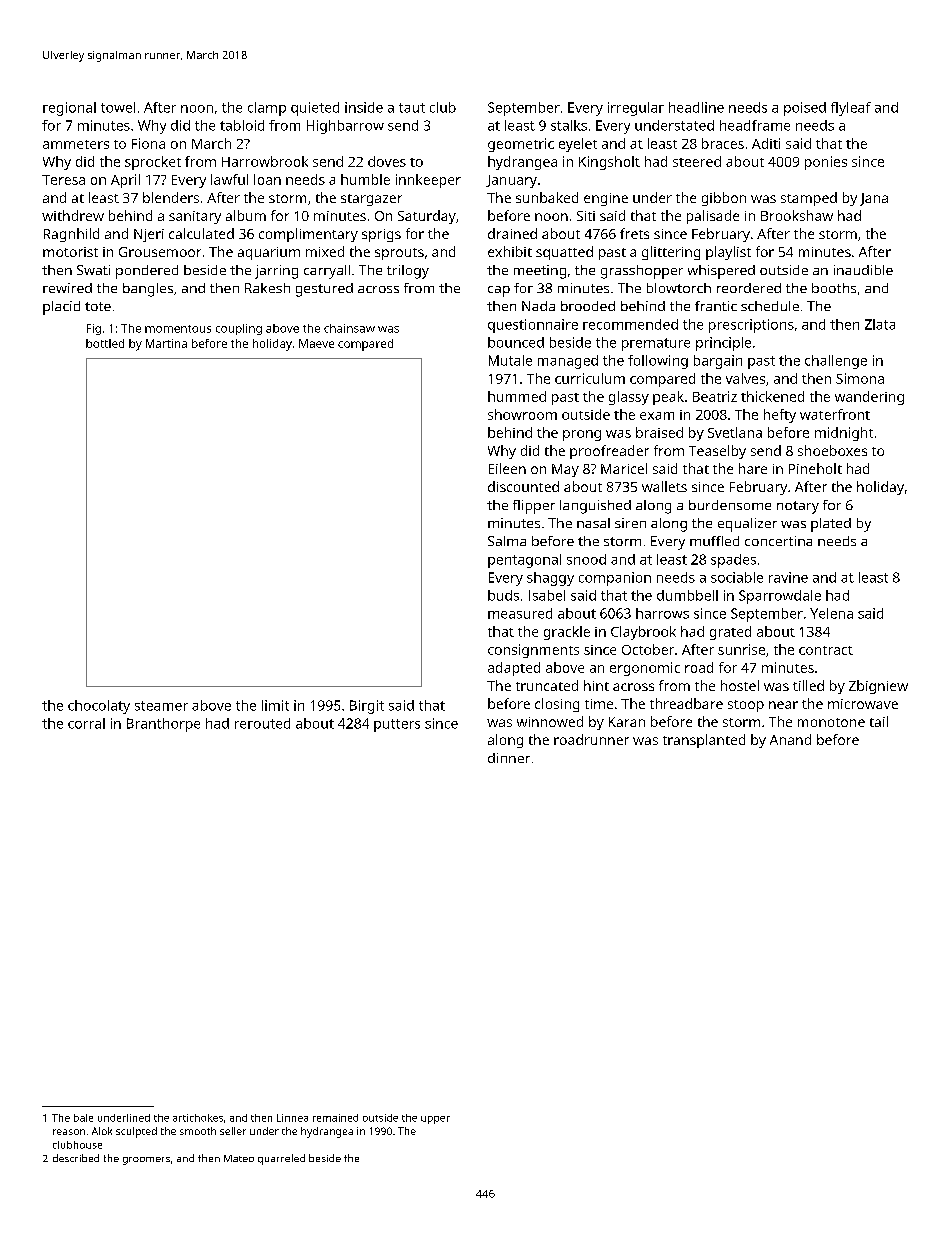 The image size is (952, 1233). What do you see at coordinates (105, 343) in the screenshot?
I see `bottled` at bounding box center [105, 343].
